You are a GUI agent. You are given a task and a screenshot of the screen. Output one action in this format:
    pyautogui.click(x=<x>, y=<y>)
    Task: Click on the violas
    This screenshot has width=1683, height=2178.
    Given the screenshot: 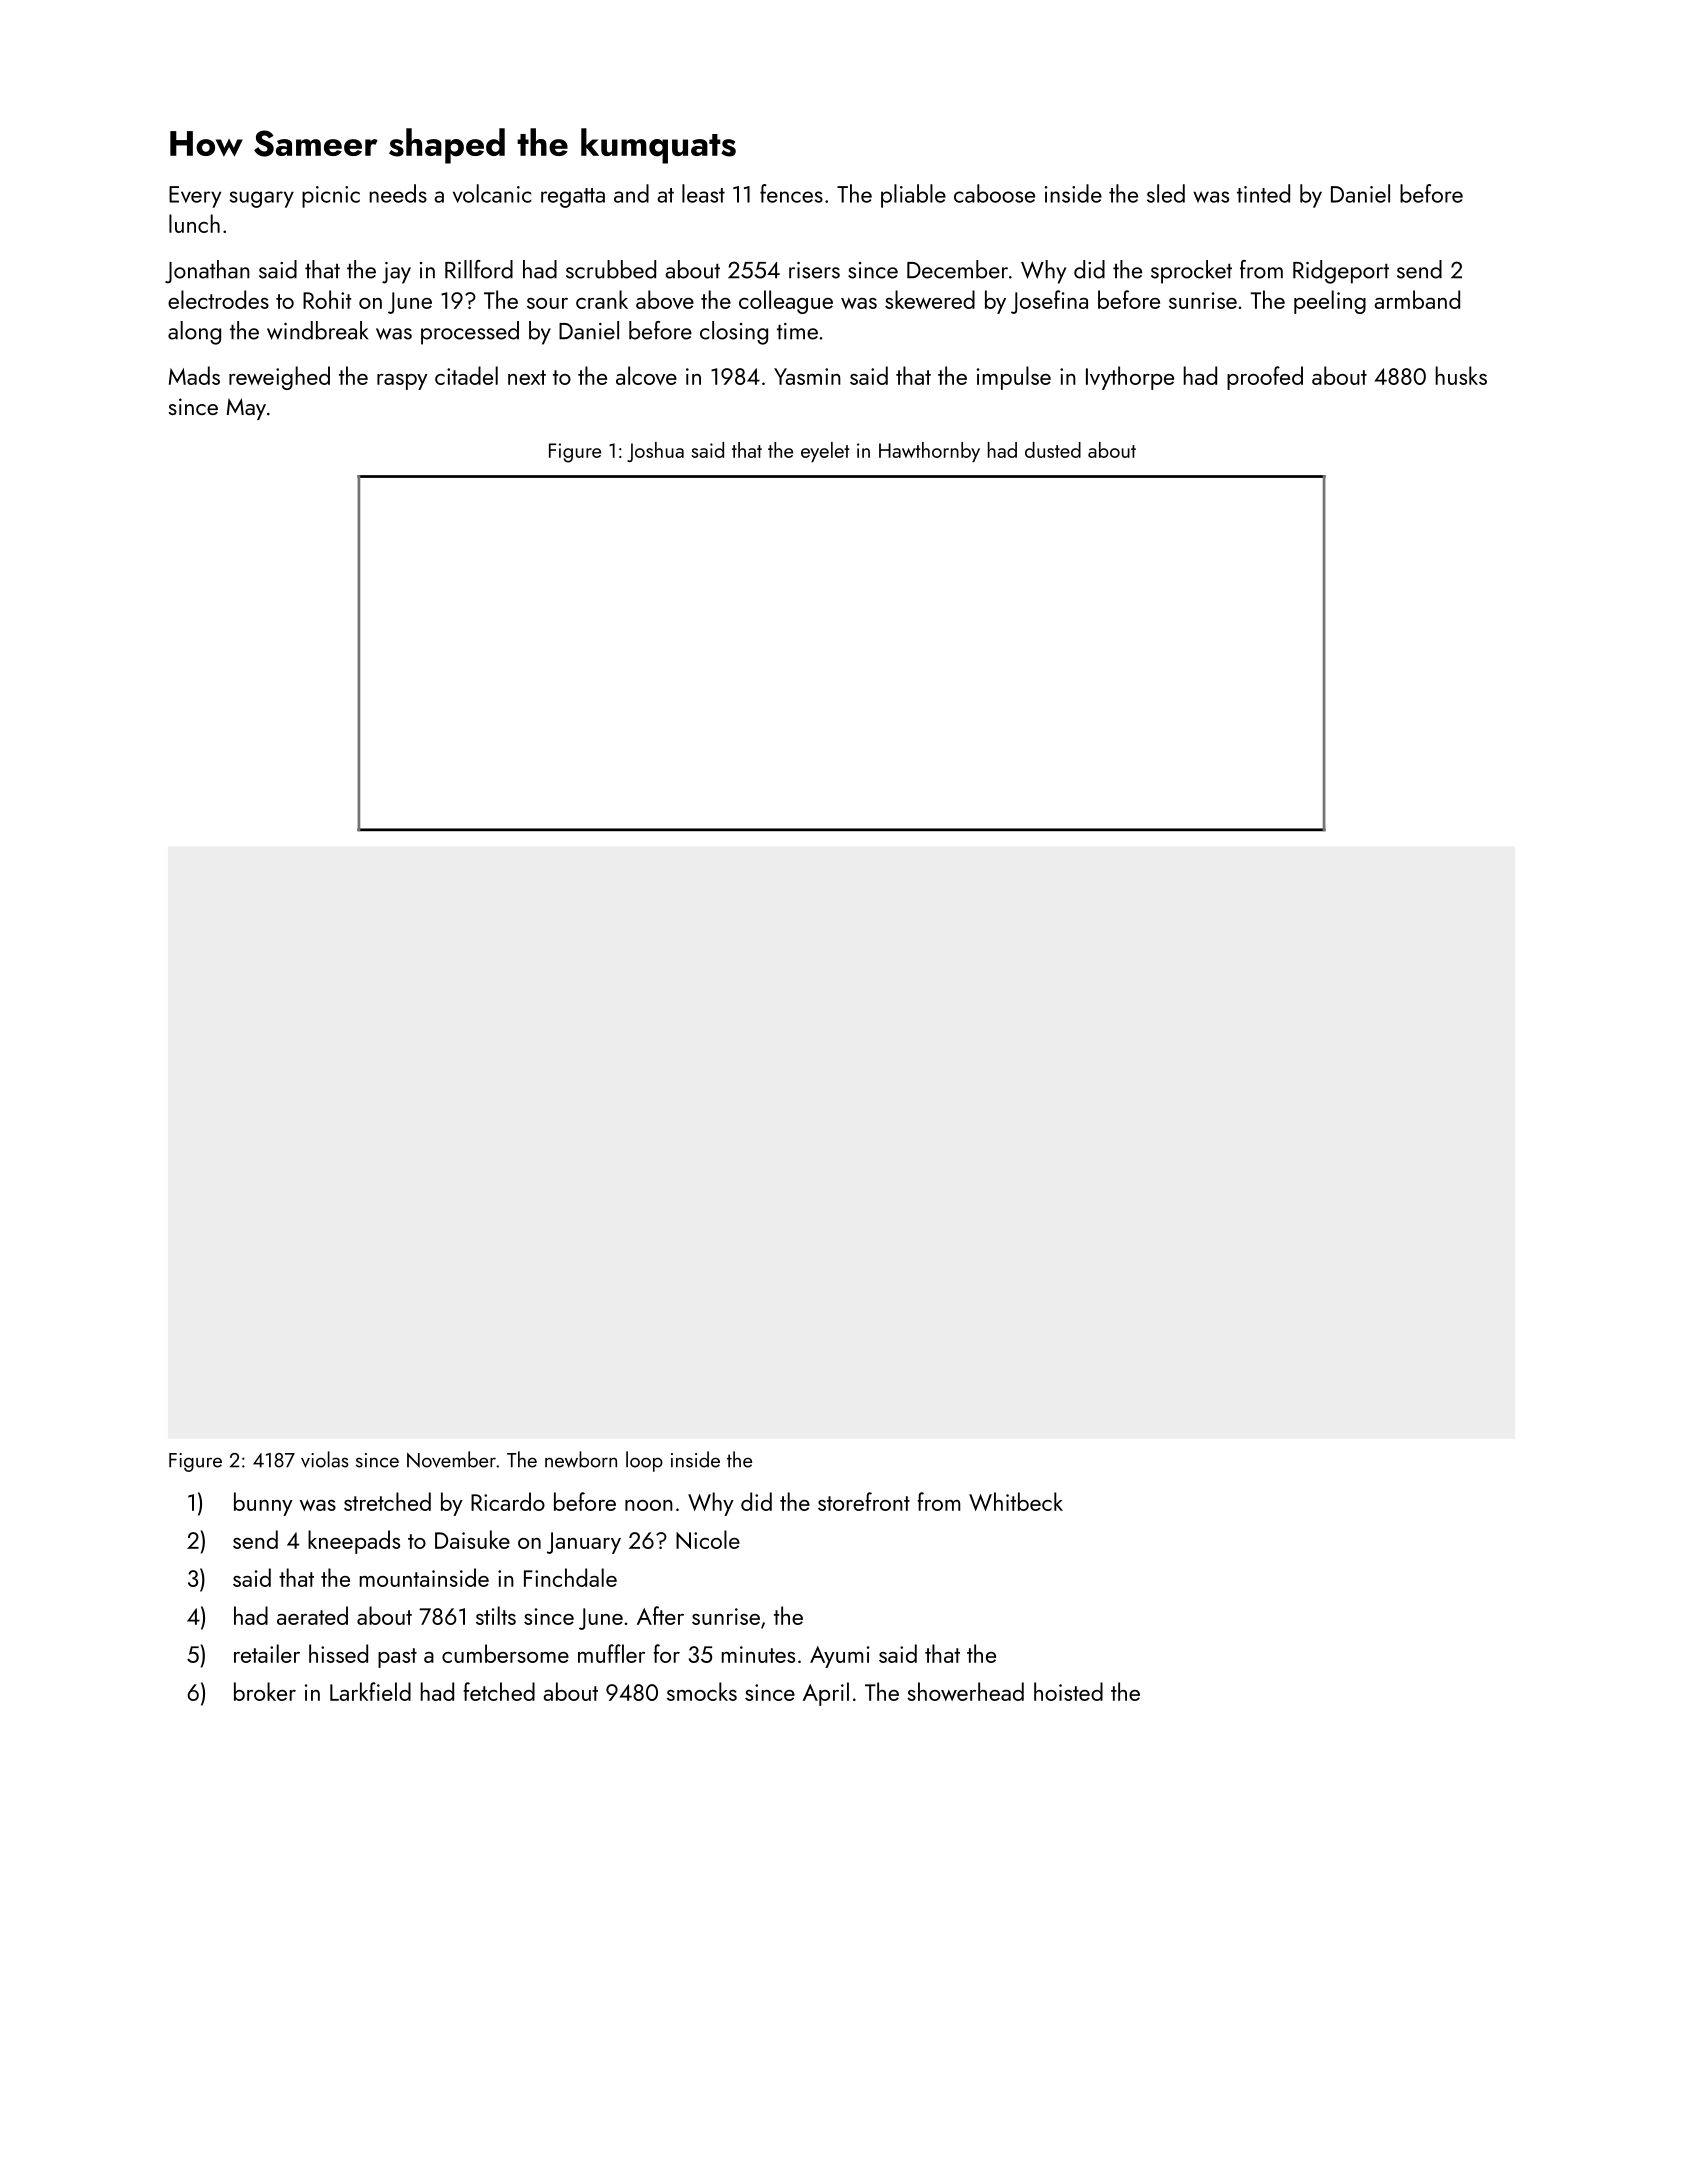 What is the action you would take?
    pyautogui.click(x=325, y=1459)
